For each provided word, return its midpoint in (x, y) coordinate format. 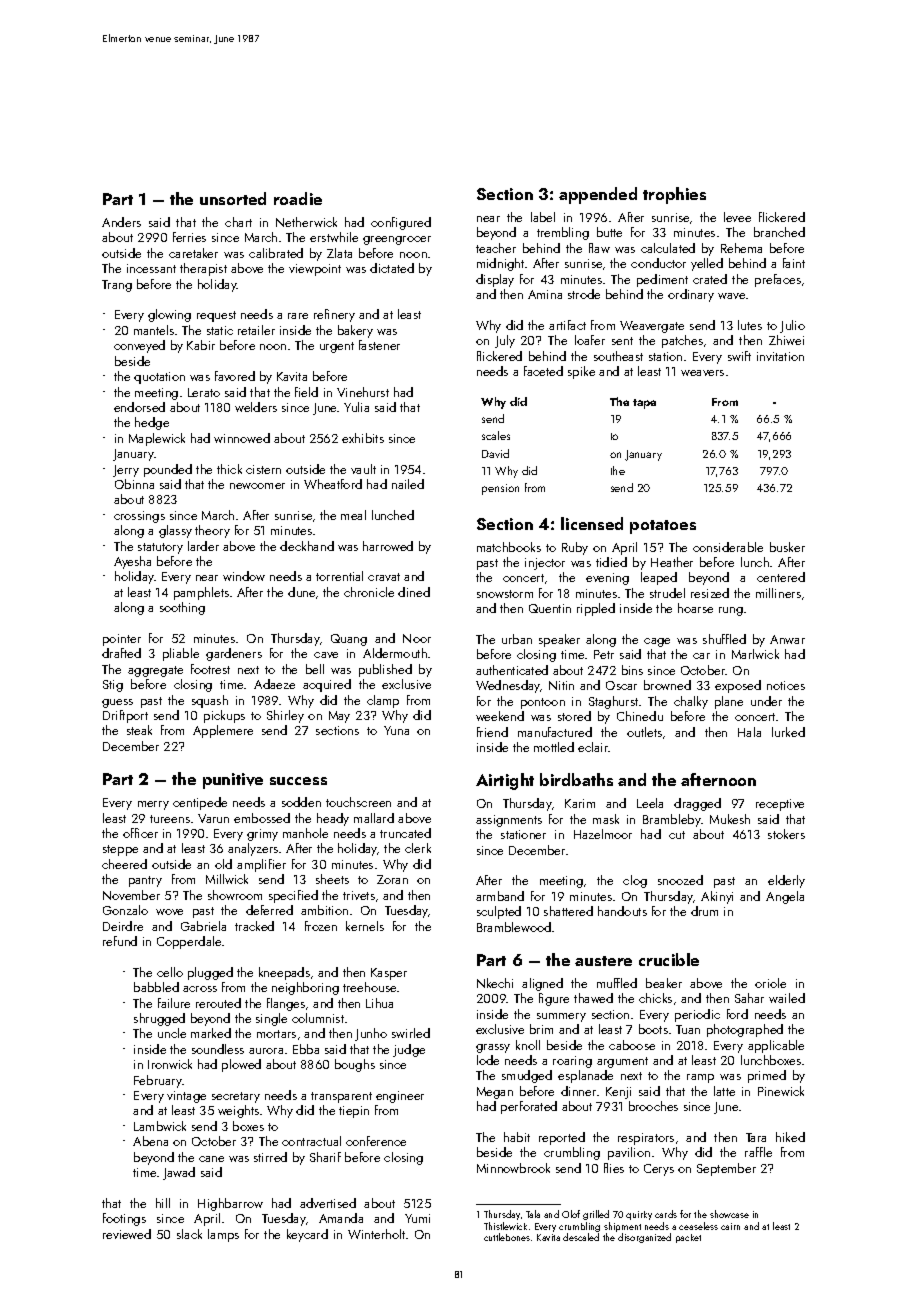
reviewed (127, 1234)
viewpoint (315, 270)
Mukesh (730, 819)
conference (376, 1141)
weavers (702, 373)
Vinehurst (363, 392)
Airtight (505, 781)
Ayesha (132, 562)
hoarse (695, 608)
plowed (241, 1065)
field (306, 392)
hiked (790, 1137)
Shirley (285, 716)
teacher (496, 248)
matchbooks (509, 547)
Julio (792, 326)
